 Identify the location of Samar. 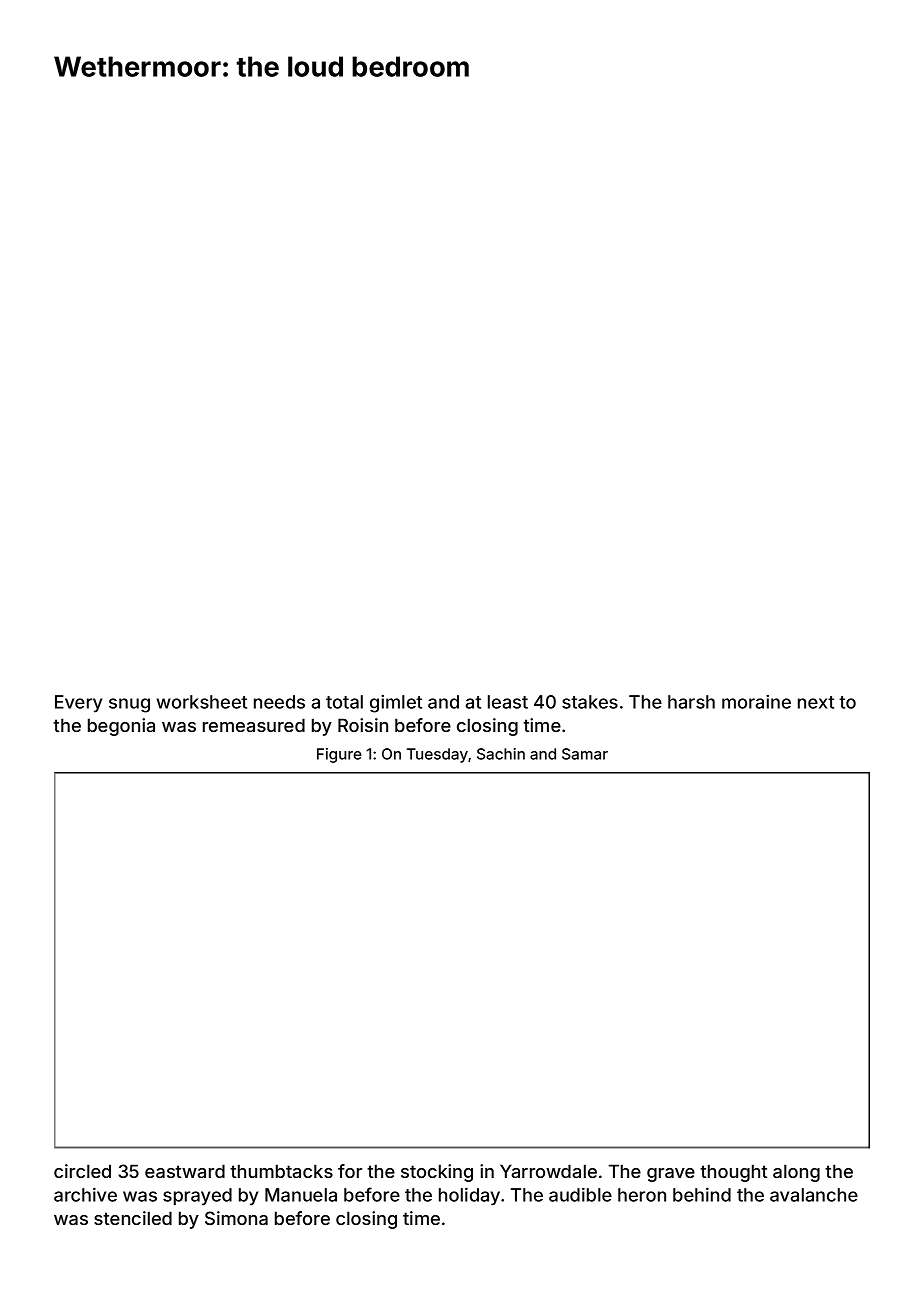
(585, 754).
